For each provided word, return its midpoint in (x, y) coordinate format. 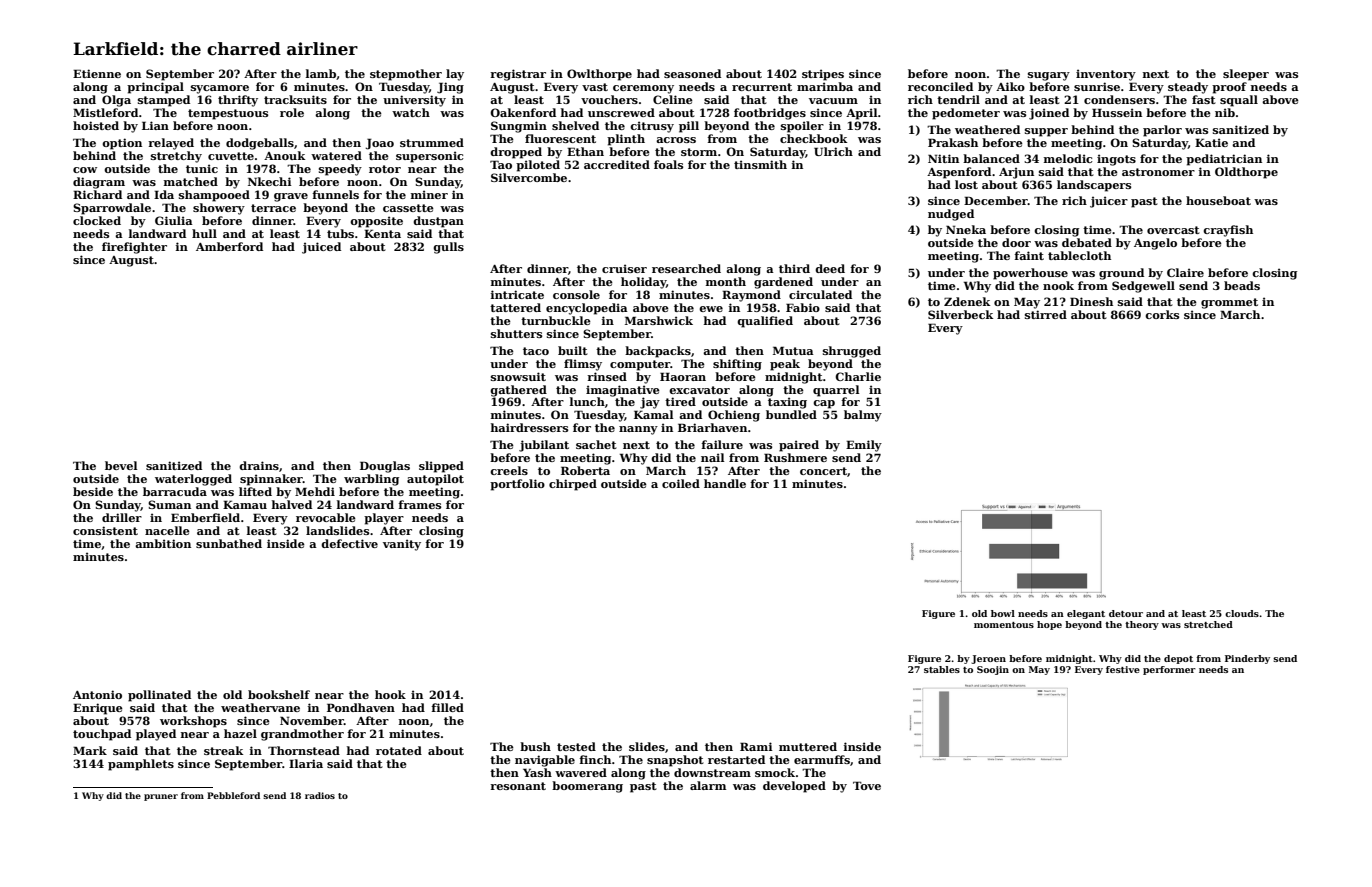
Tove (867, 785)
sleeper (1246, 75)
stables (942, 669)
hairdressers (529, 427)
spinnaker (271, 480)
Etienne (97, 73)
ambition (163, 543)
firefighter (134, 248)
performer (1169, 670)
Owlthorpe (599, 75)
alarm (708, 785)
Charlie (858, 376)
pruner (161, 797)
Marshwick (659, 320)
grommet (1229, 303)
